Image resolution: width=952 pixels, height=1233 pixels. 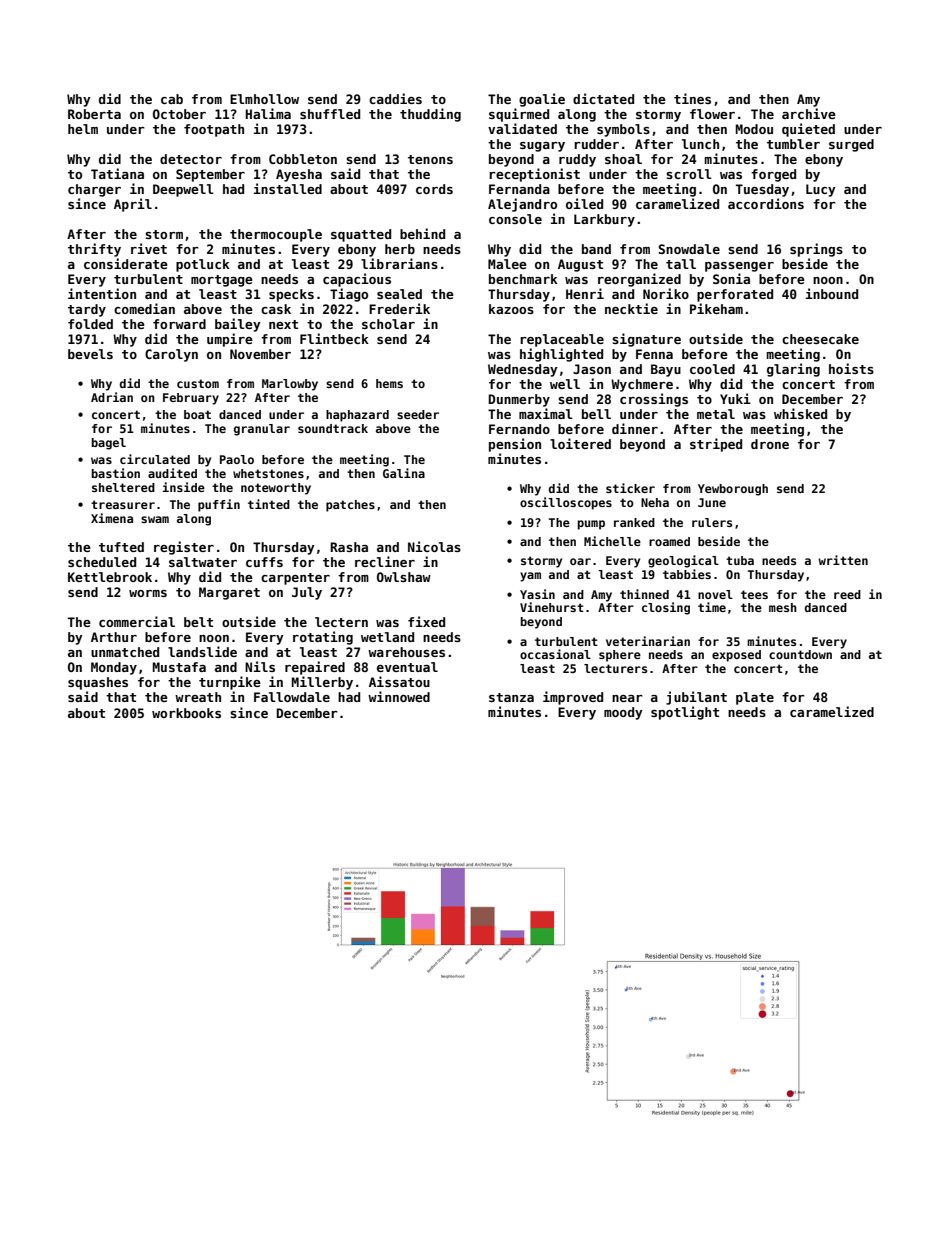 I want to click on rulers, so click(x=712, y=522).
